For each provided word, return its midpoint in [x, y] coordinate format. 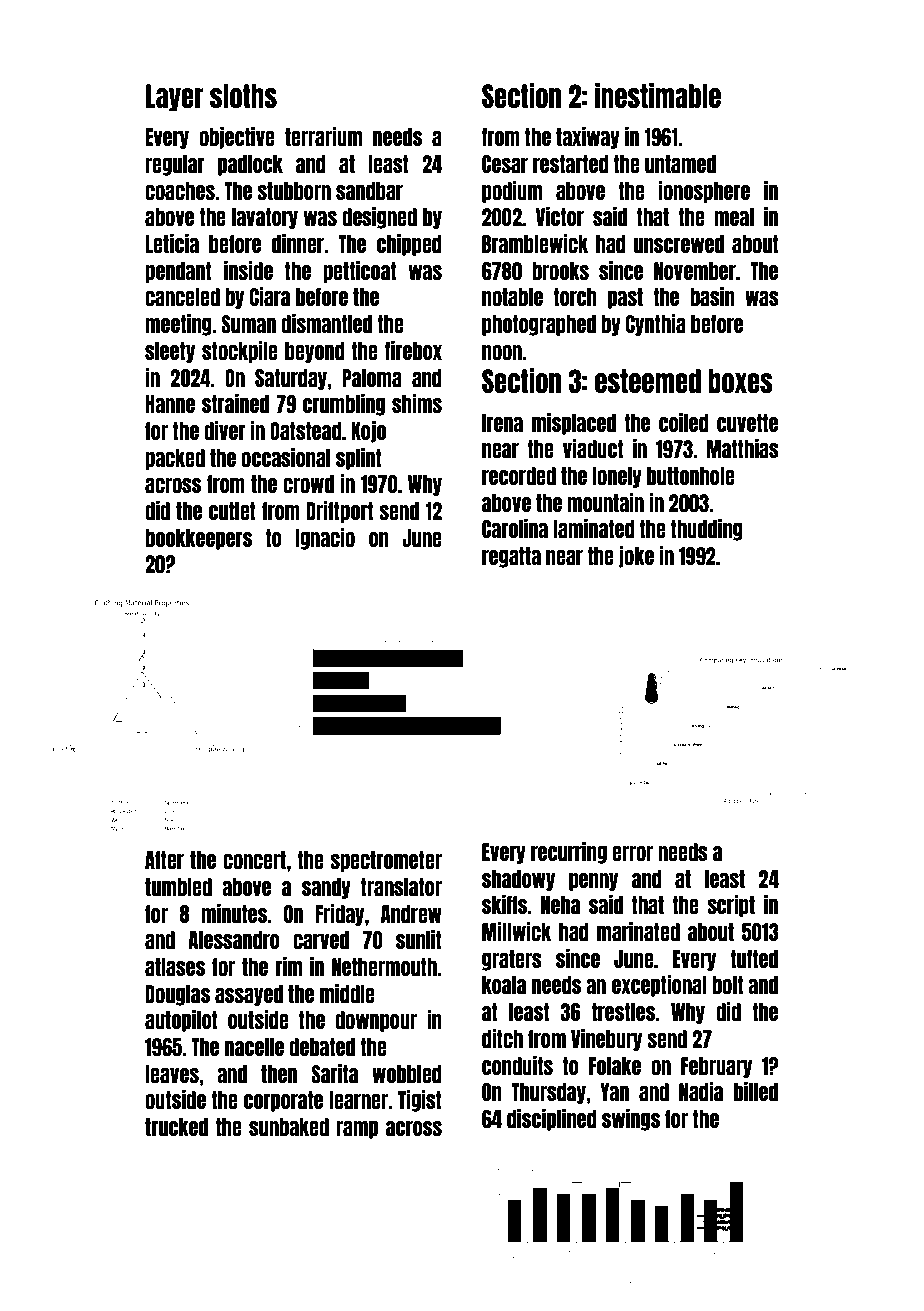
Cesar [505, 164]
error [632, 853]
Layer [175, 98]
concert [255, 860]
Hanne [170, 404]
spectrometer [386, 861]
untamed [680, 164]
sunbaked [289, 1127]
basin [712, 296]
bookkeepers [198, 539]
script [731, 906]
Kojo [368, 432]
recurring [569, 853]
